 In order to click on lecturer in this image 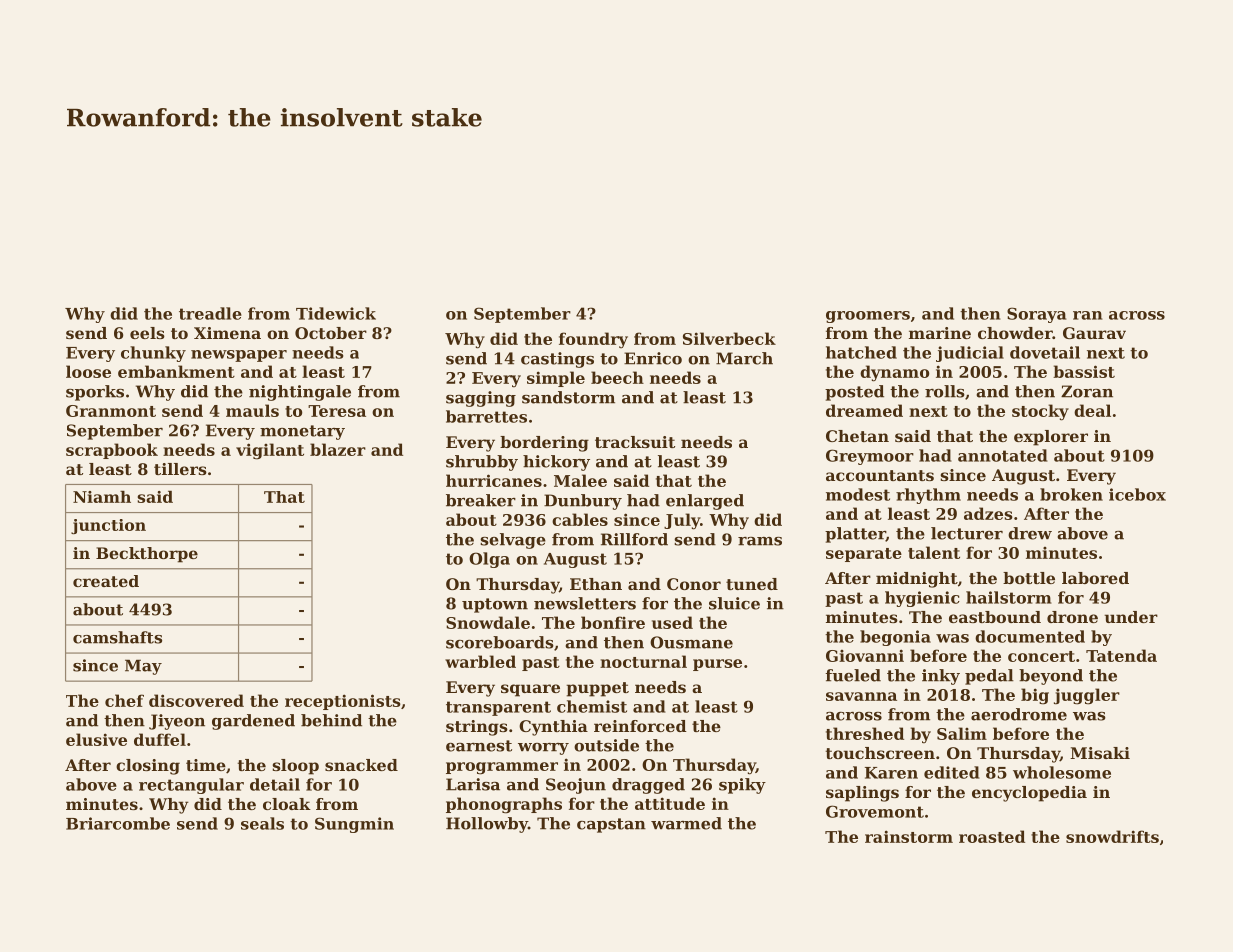, I will do `click(967, 533)`.
